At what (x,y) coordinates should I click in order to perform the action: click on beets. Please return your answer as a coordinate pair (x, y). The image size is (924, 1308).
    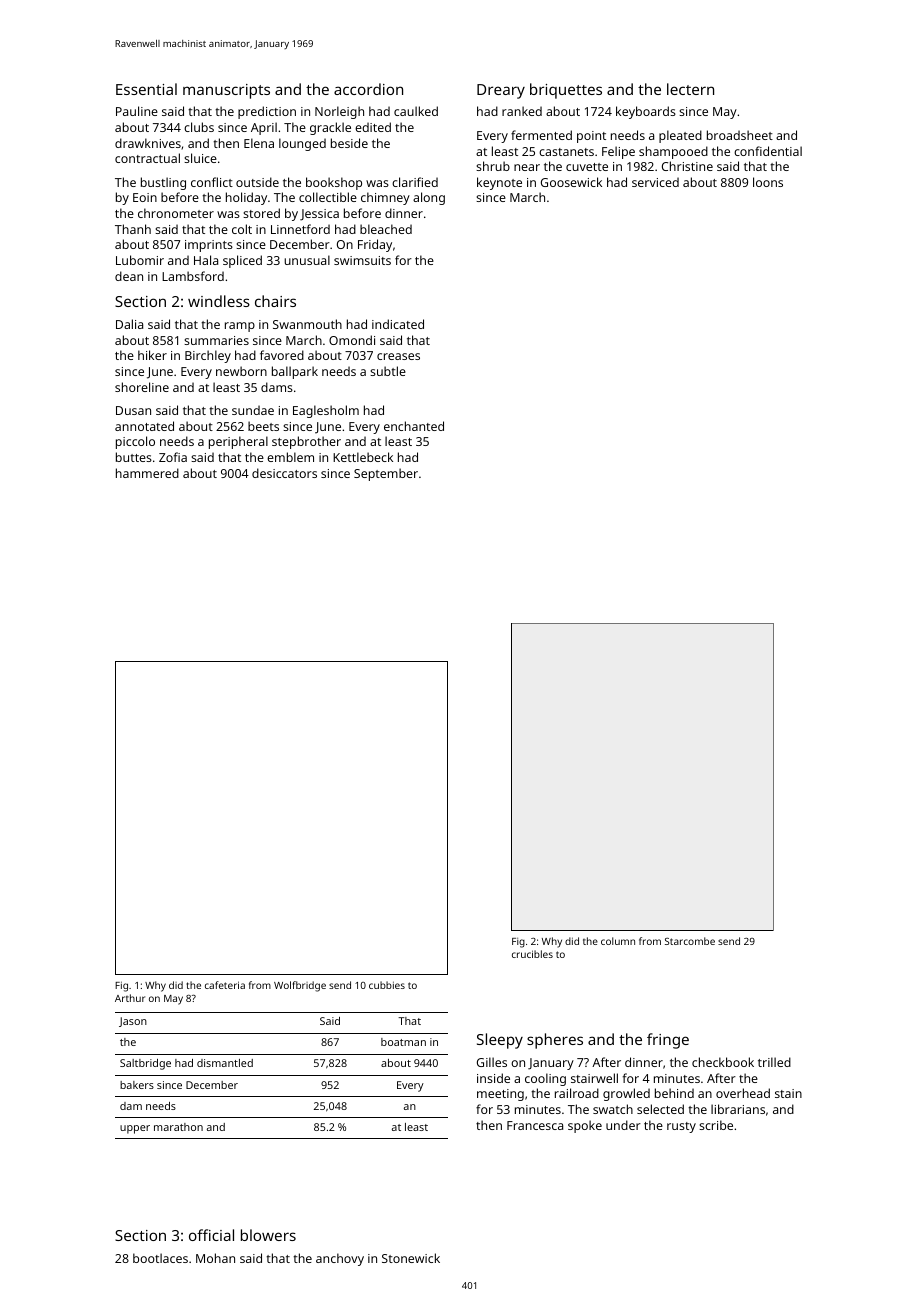
    Looking at the image, I should click on (263, 426).
